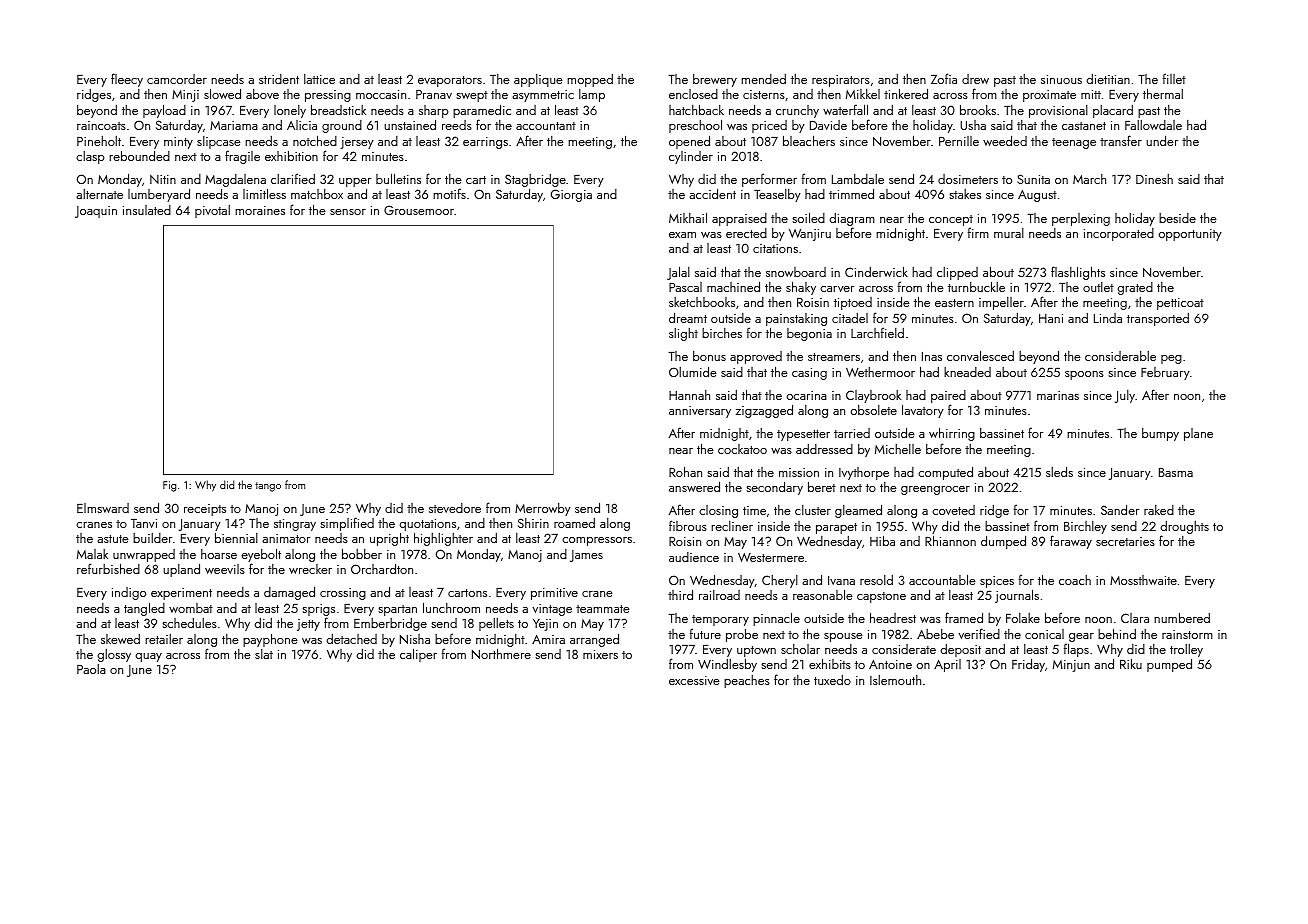 The image size is (1308, 924). What do you see at coordinates (543, 509) in the image?
I see `Merrowby` at bounding box center [543, 509].
